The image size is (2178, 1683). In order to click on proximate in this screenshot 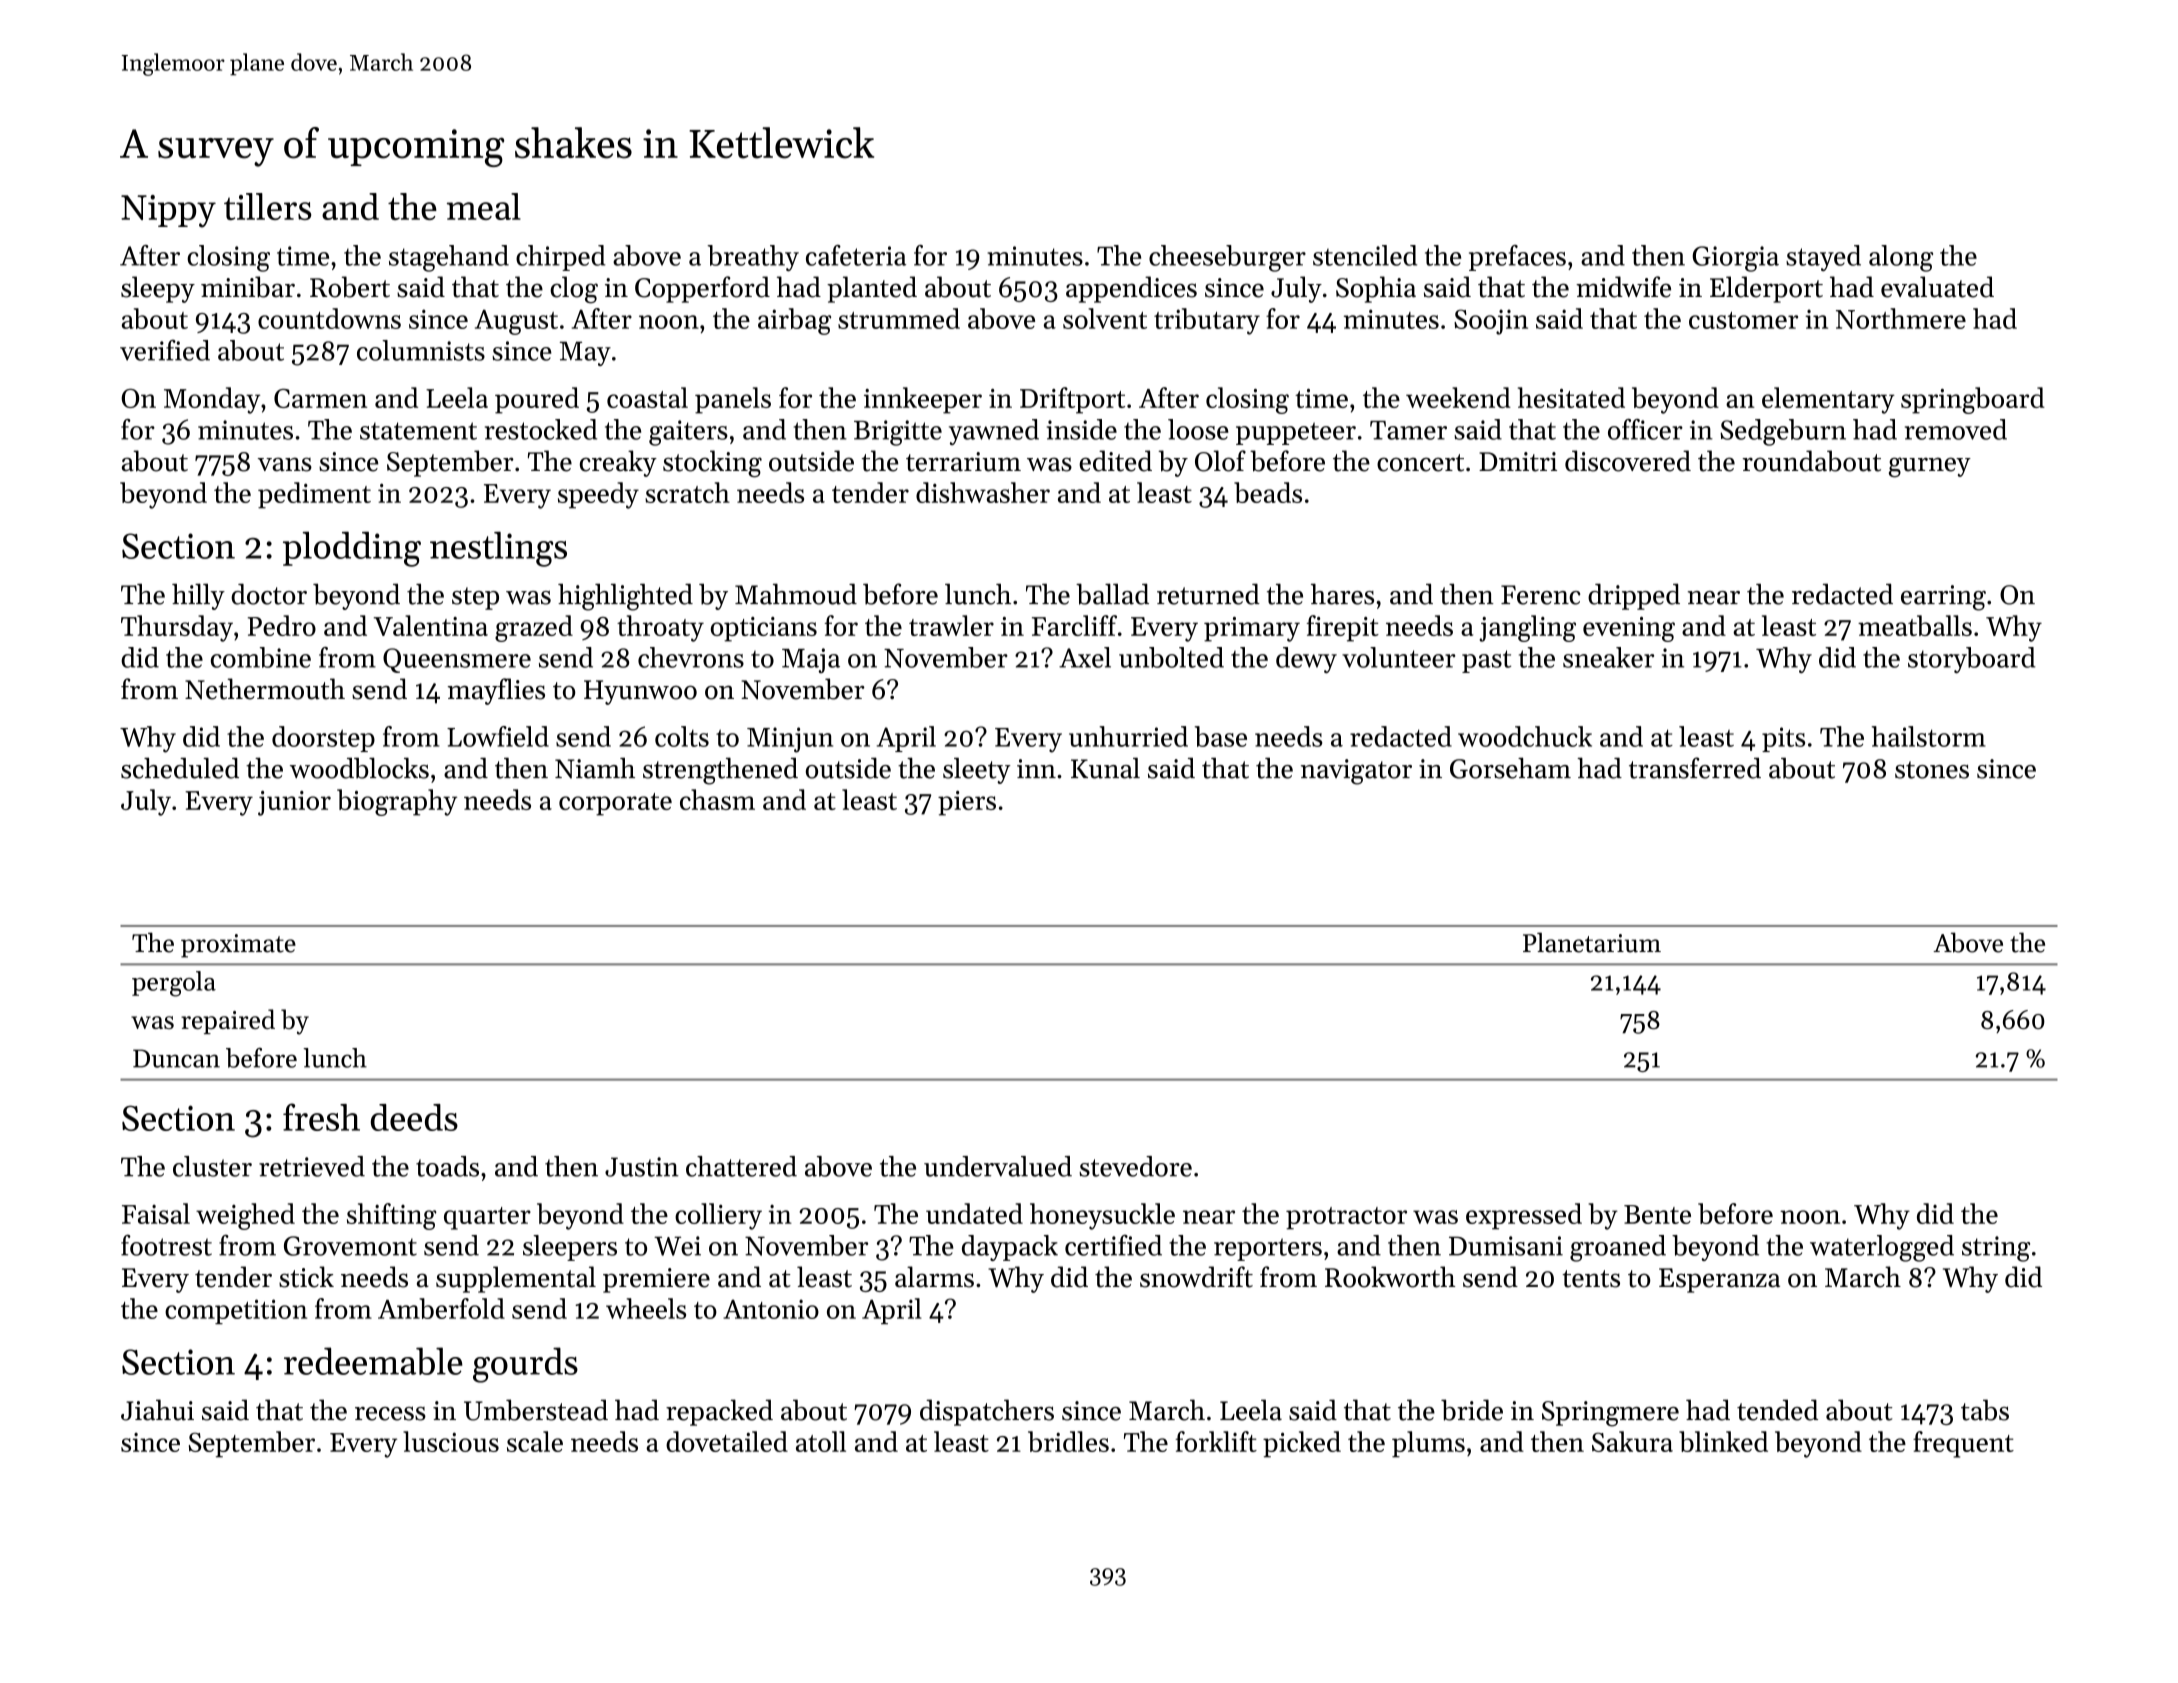, I will do `click(238, 946)`.
